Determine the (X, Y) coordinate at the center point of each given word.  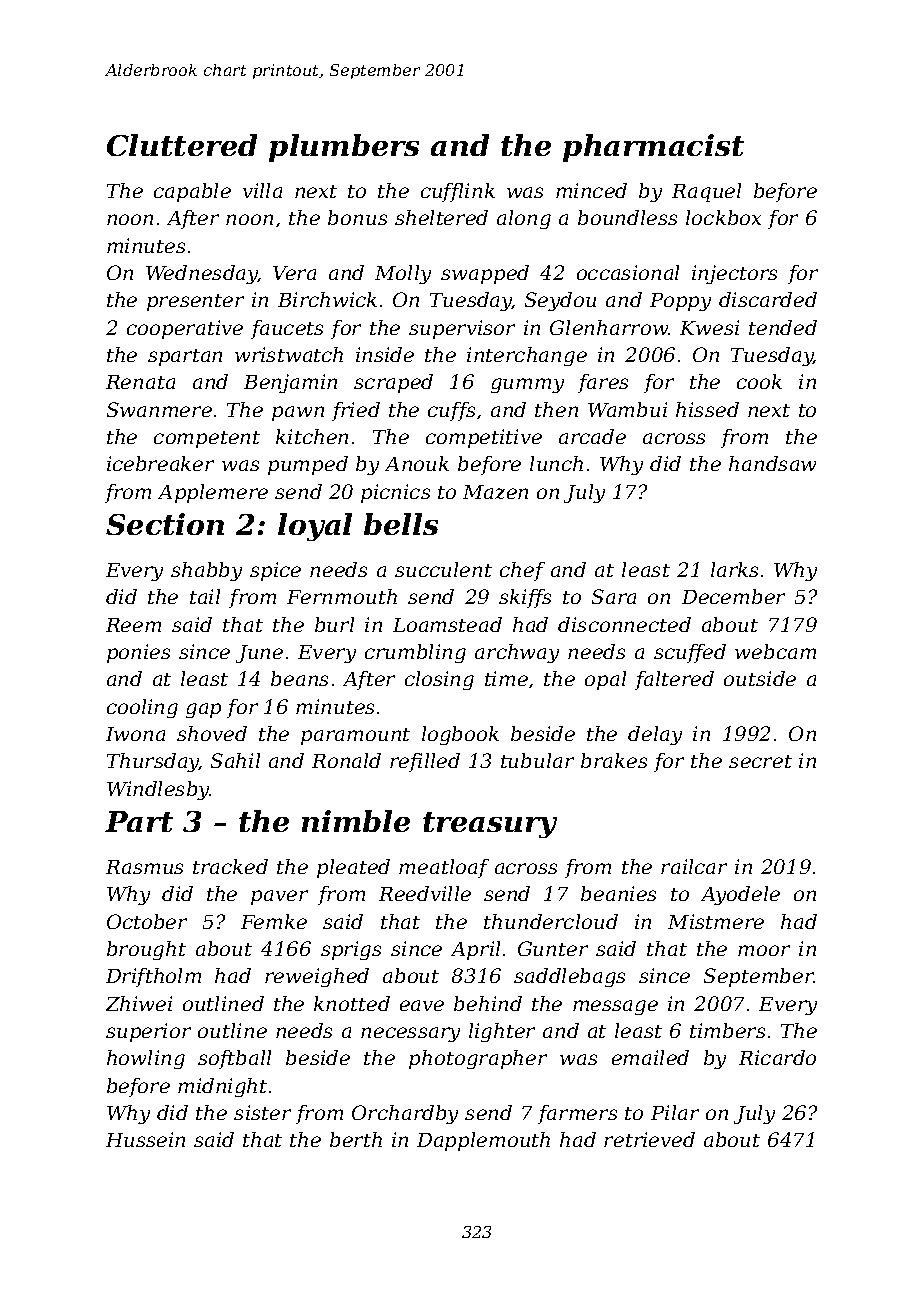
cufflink (458, 192)
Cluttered (182, 145)
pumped (308, 465)
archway (517, 653)
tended (783, 327)
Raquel (706, 192)
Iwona (135, 734)
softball (234, 1059)
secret (760, 761)
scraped (393, 383)
